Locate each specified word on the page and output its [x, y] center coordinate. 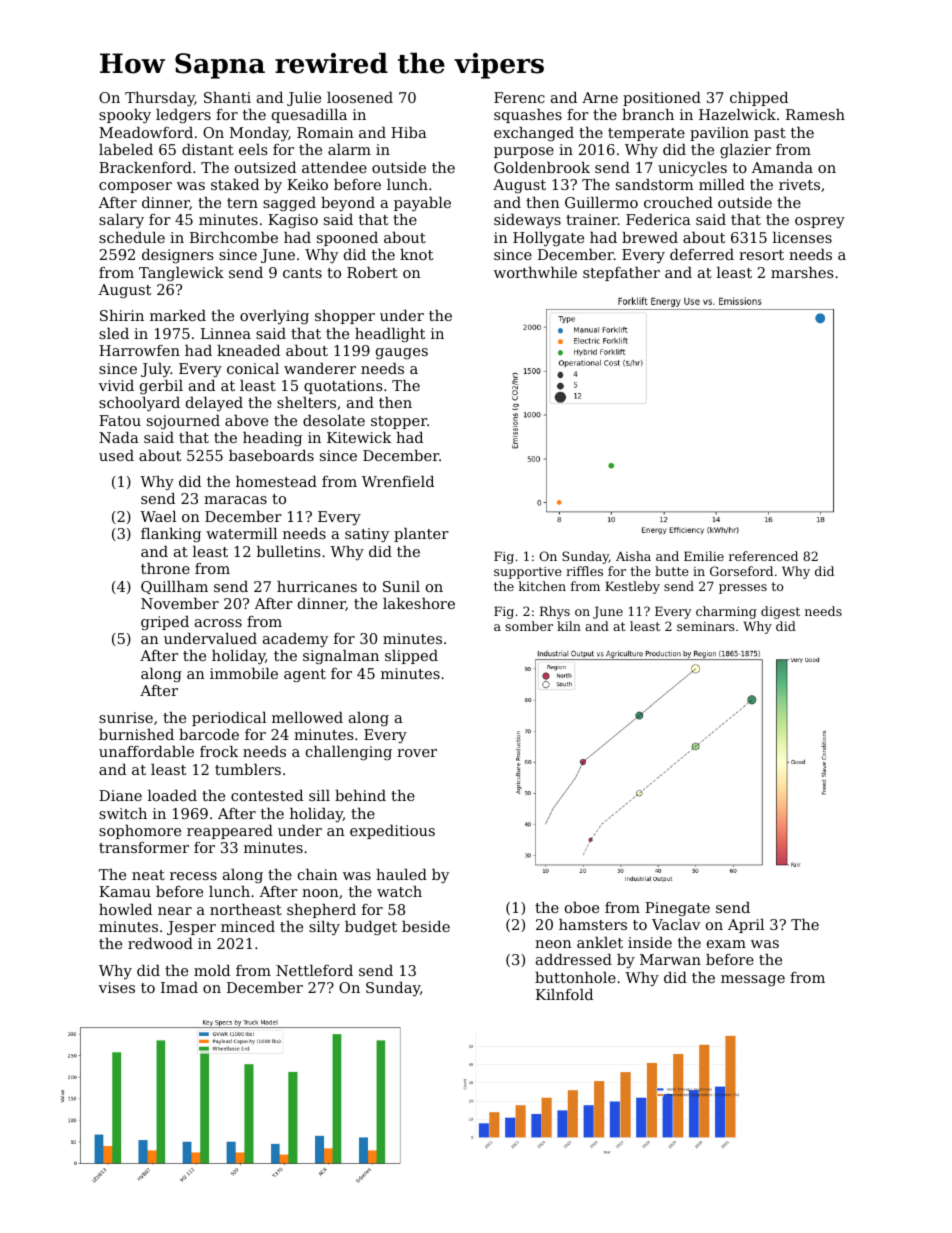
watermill [241, 533]
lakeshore [419, 603]
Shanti [227, 97]
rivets [799, 184]
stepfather [621, 274]
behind [360, 795]
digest [780, 612]
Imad [179, 987]
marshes [802, 272]
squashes [528, 116]
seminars [706, 626]
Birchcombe [234, 237]
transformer [144, 847]
